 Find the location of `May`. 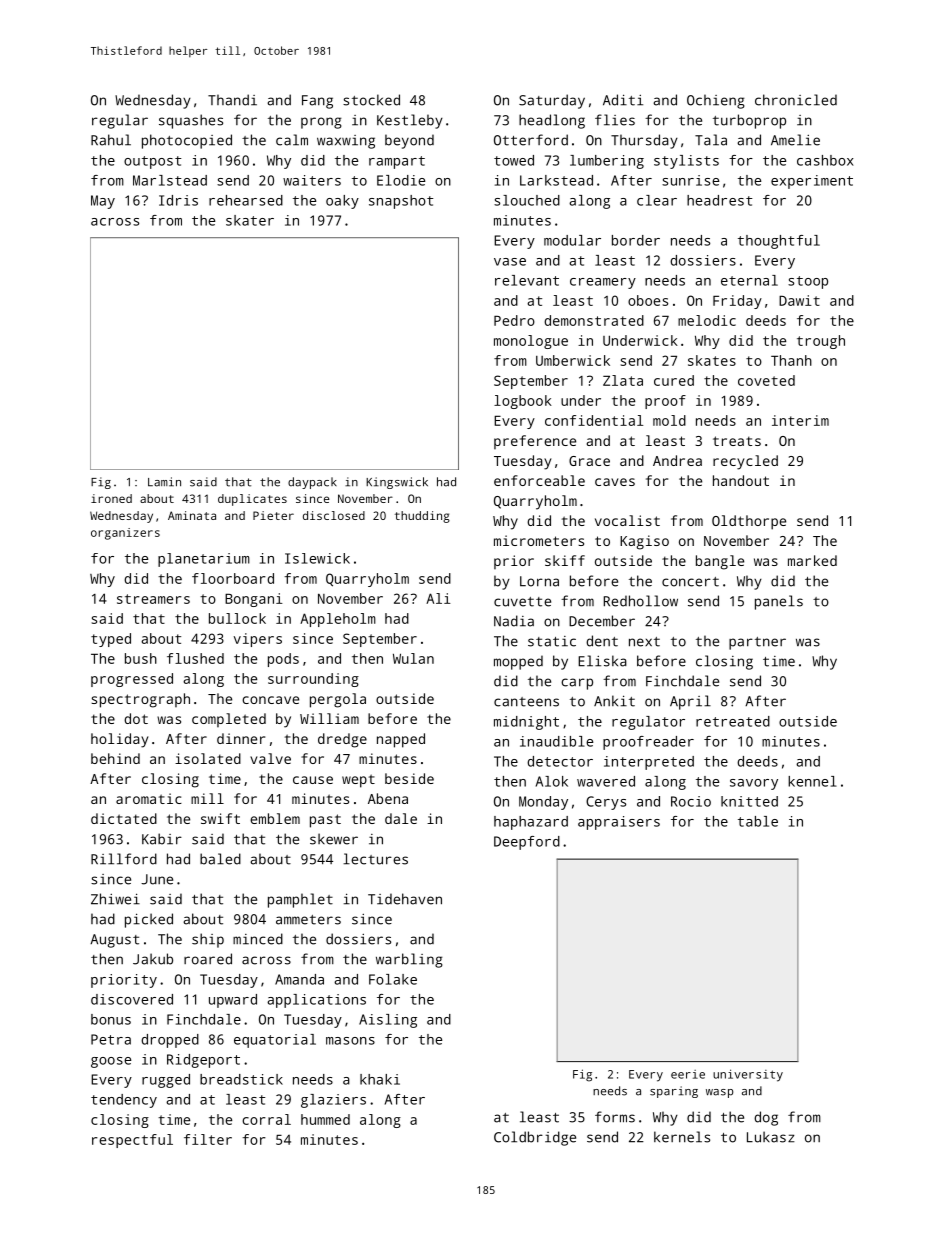

May is located at coordinates (103, 202).
